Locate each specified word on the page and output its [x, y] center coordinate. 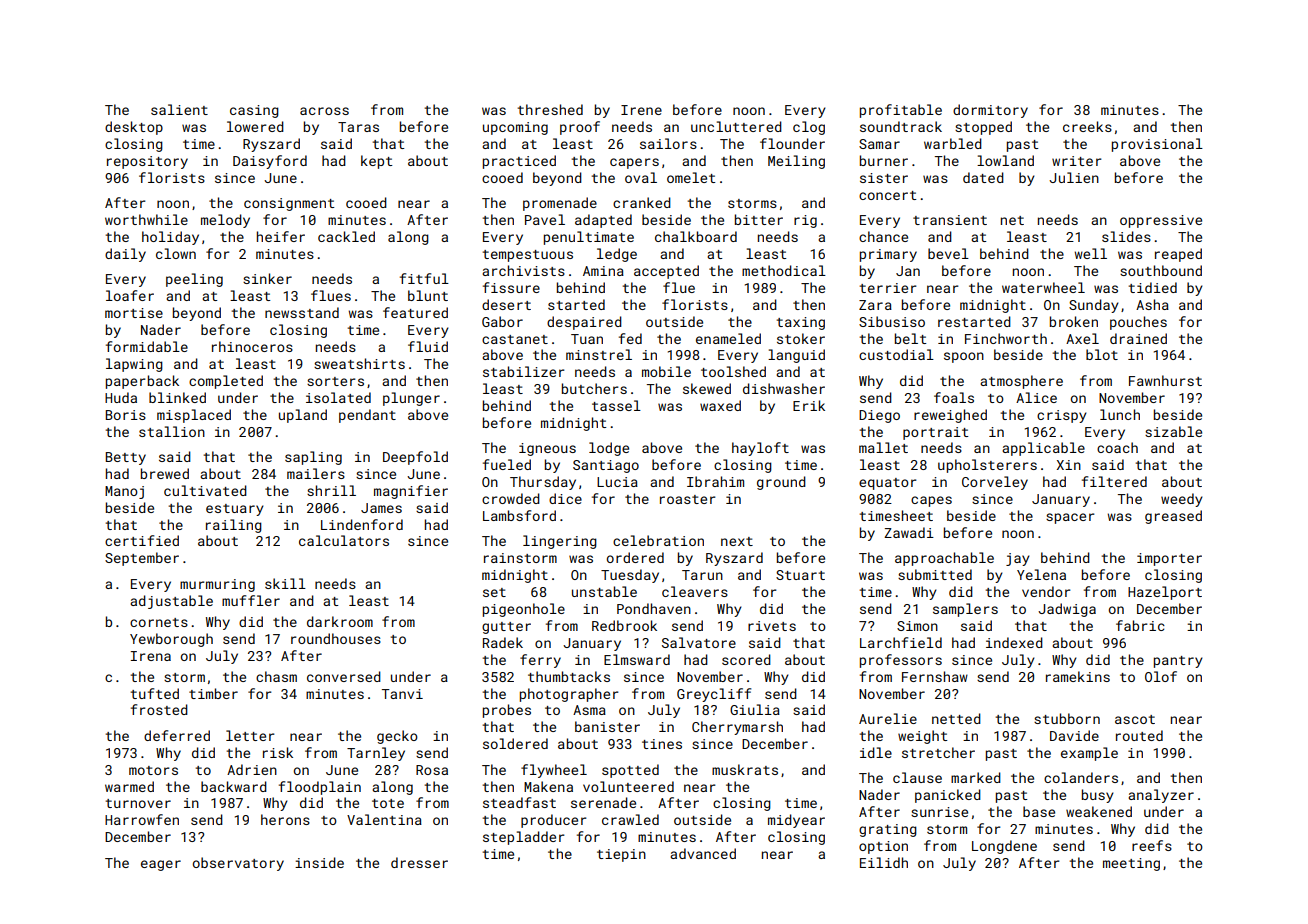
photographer [569, 695]
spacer [1070, 518]
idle [876, 752]
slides [1126, 236]
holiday [170, 238]
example [1089, 754]
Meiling [796, 162]
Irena [151, 656]
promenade [560, 204]
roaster [688, 499]
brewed [165, 473]
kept [376, 162]
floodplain [320, 788]
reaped [1178, 255]
